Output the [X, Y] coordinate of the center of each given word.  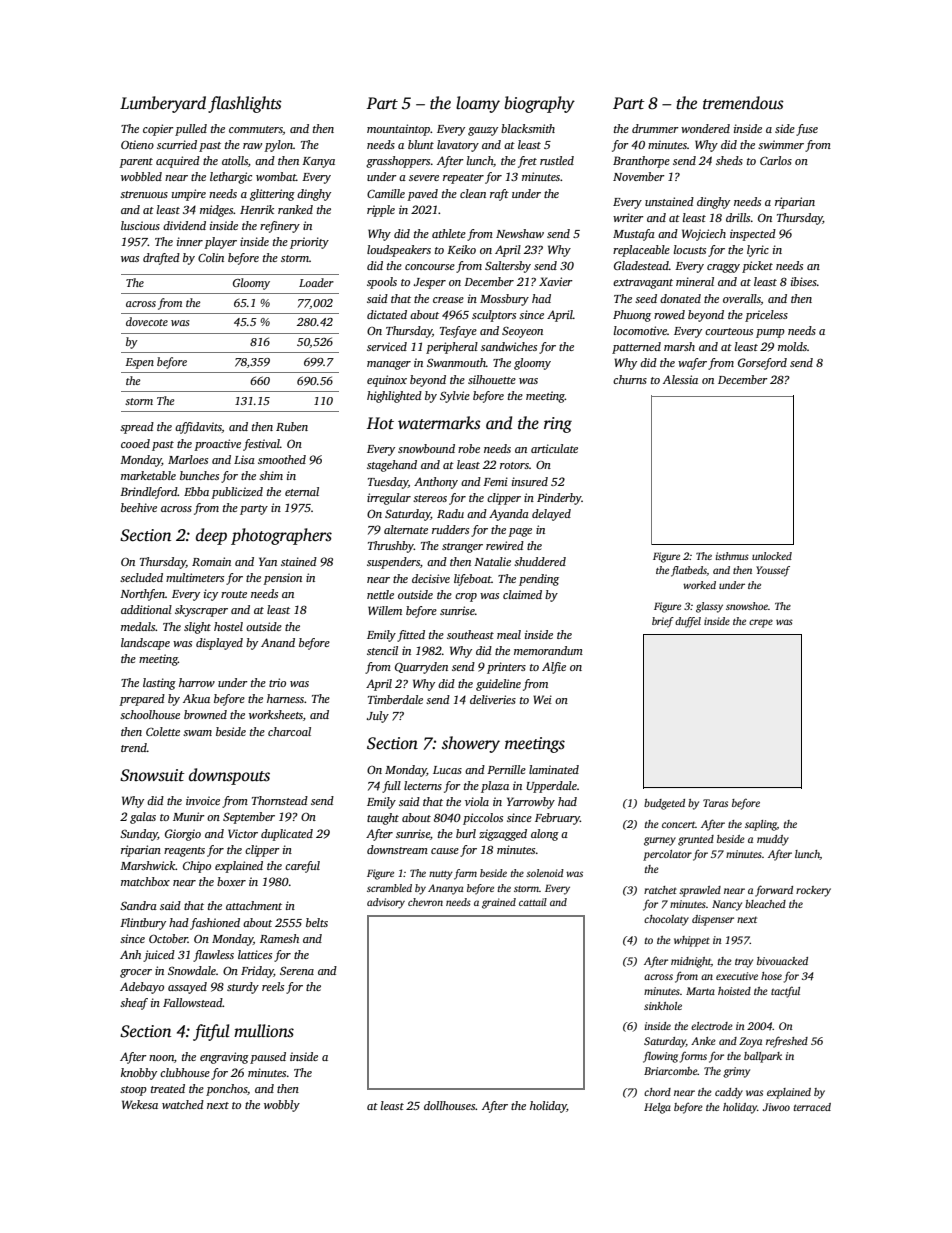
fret [527, 162]
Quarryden [421, 668]
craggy [723, 268]
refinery [280, 227]
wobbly [282, 1106]
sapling [761, 825]
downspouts [229, 776]
